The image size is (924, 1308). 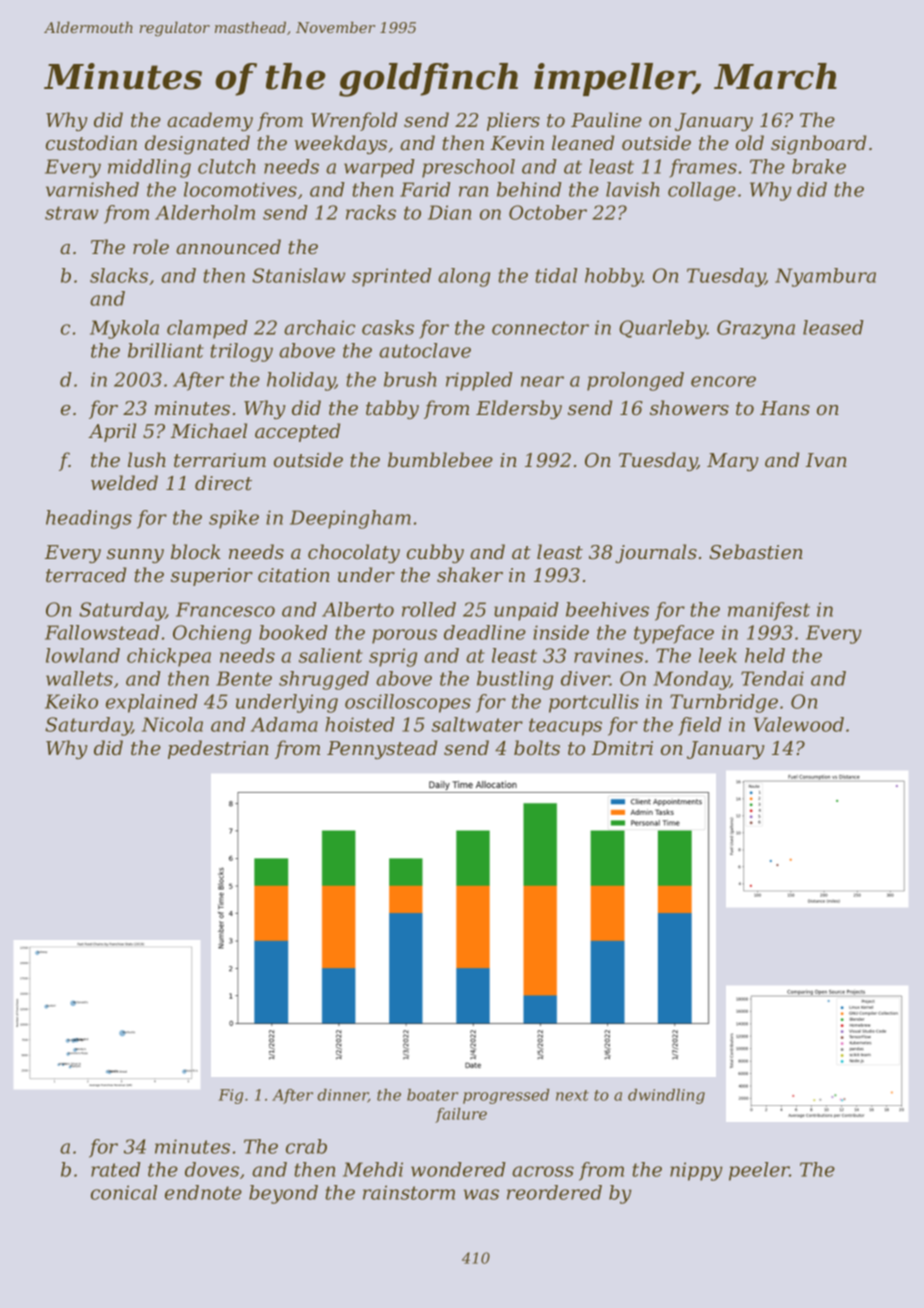 What do you see at coordinates (382, 749) in the screenshot?
I see `Pennystead` at bounding box center [382, 749].
